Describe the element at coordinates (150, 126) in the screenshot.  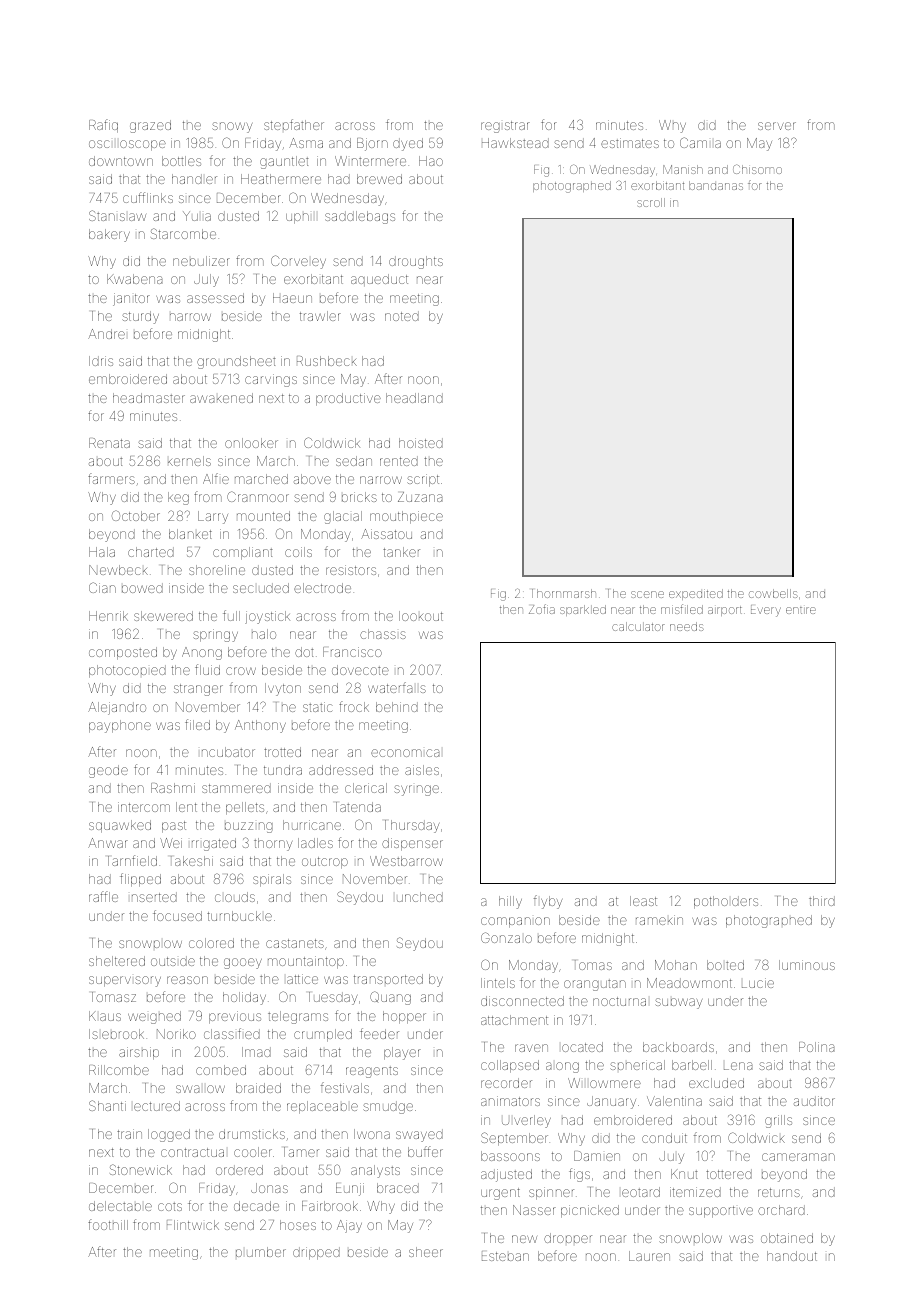
I see `grazed` at that location.
